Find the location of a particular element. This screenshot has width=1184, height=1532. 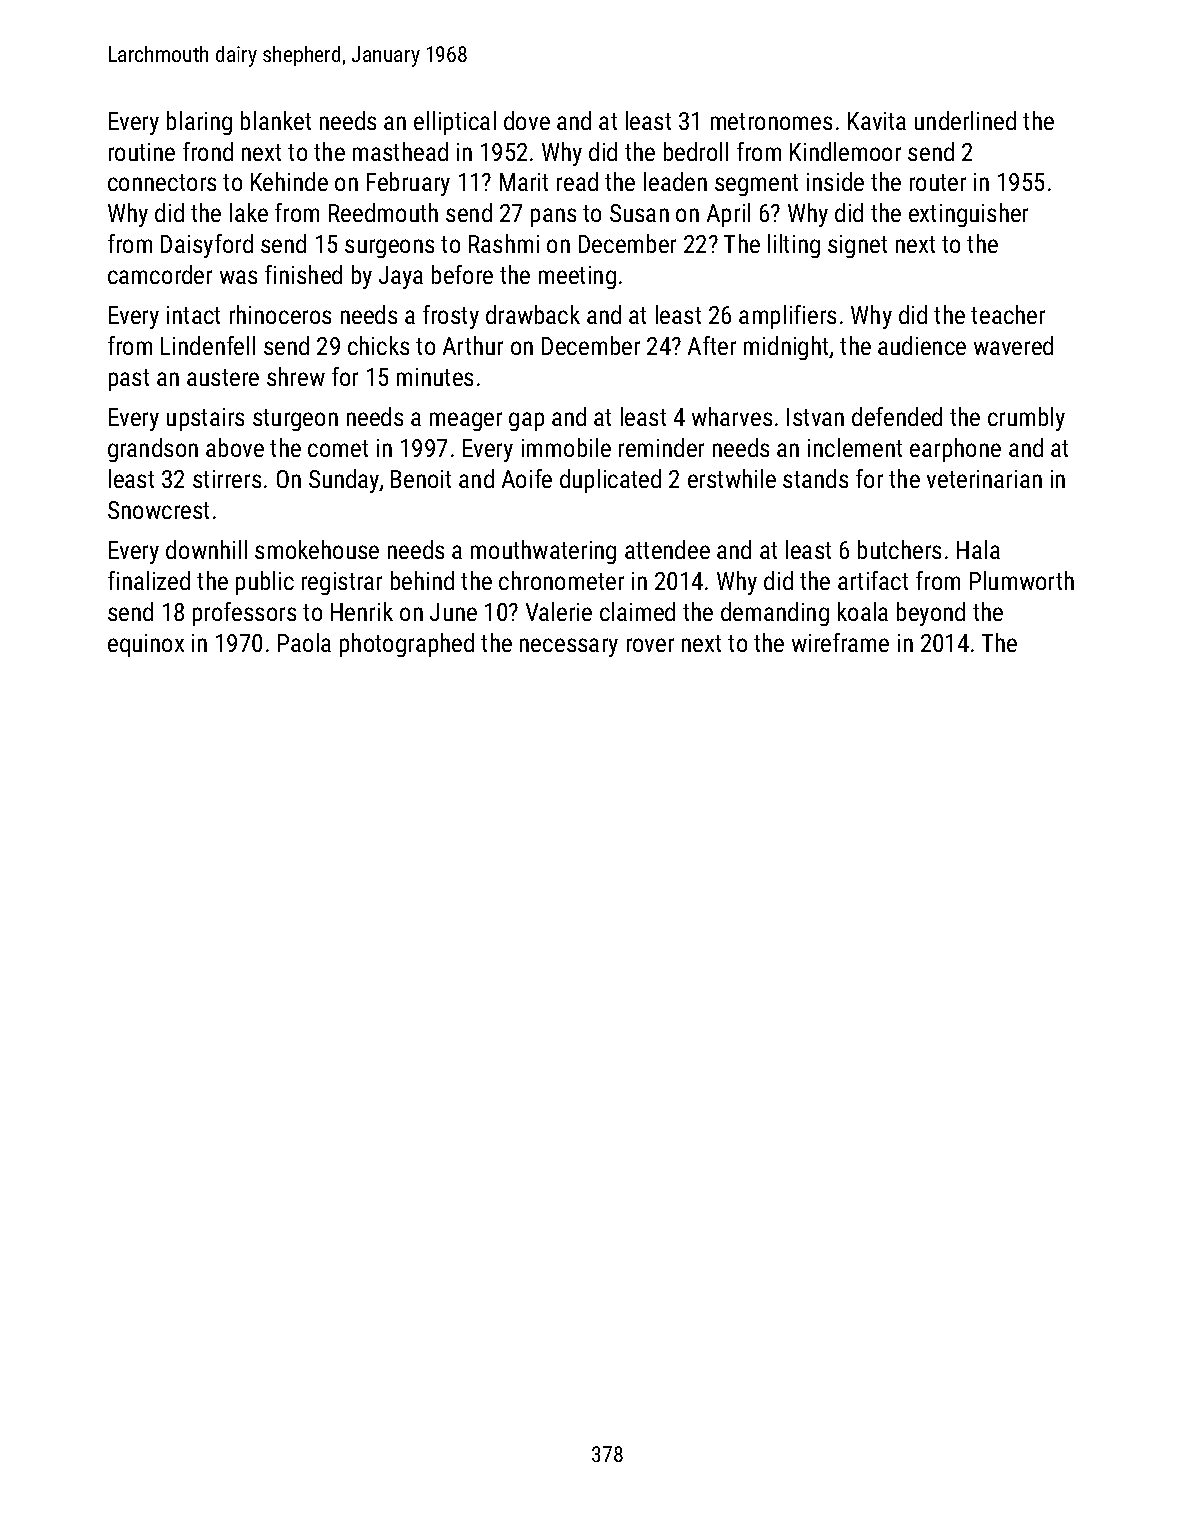

frosty is located at coordinates (451, 317).
